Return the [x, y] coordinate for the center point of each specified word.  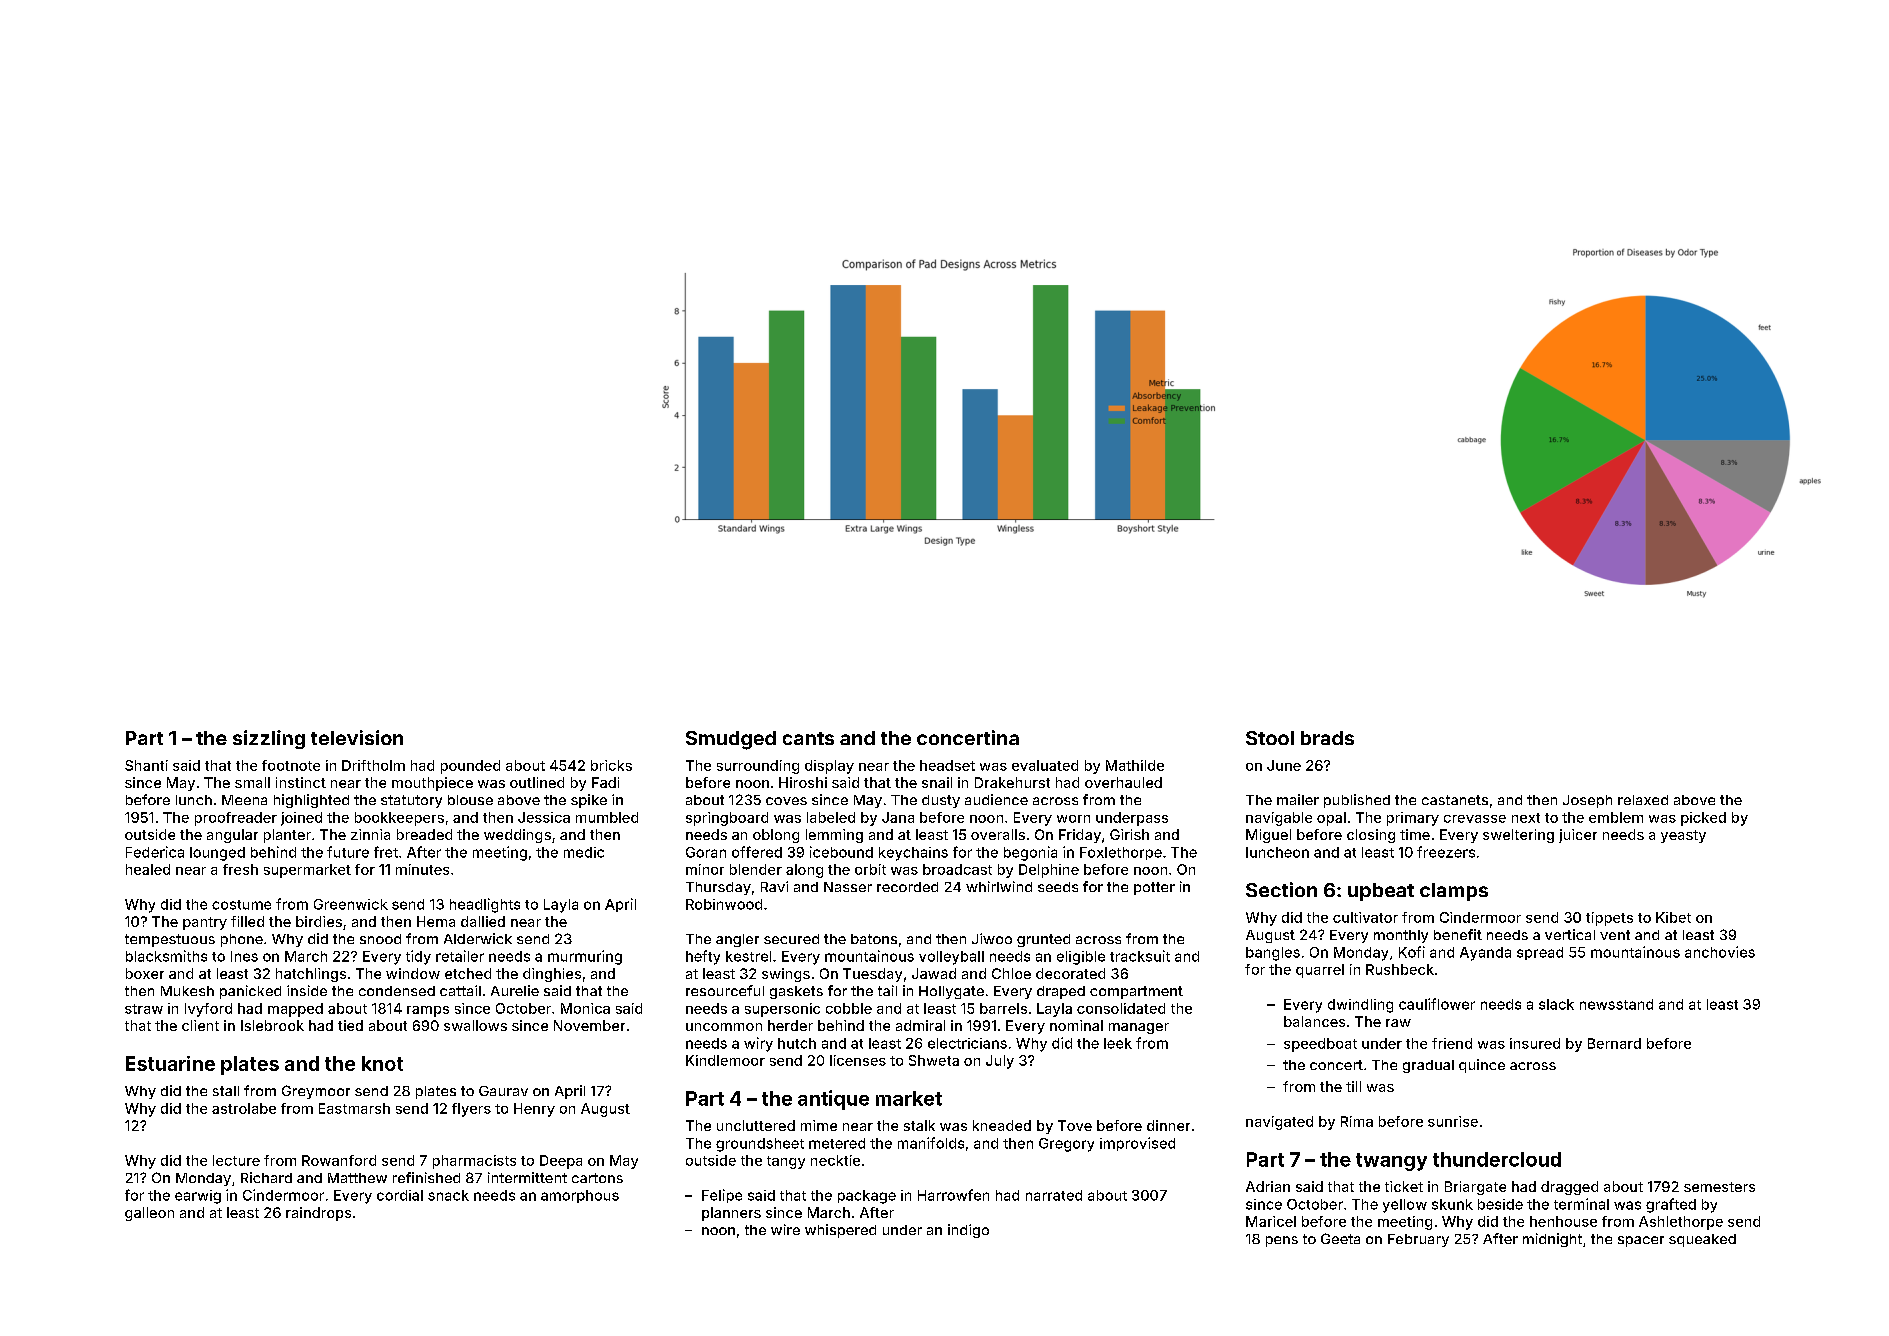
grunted [1043, 940]
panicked [250, 992]
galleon [149, 1214]
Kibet [1673, 917]
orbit [870, 869]
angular [232, 836]
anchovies [1720, 952]
